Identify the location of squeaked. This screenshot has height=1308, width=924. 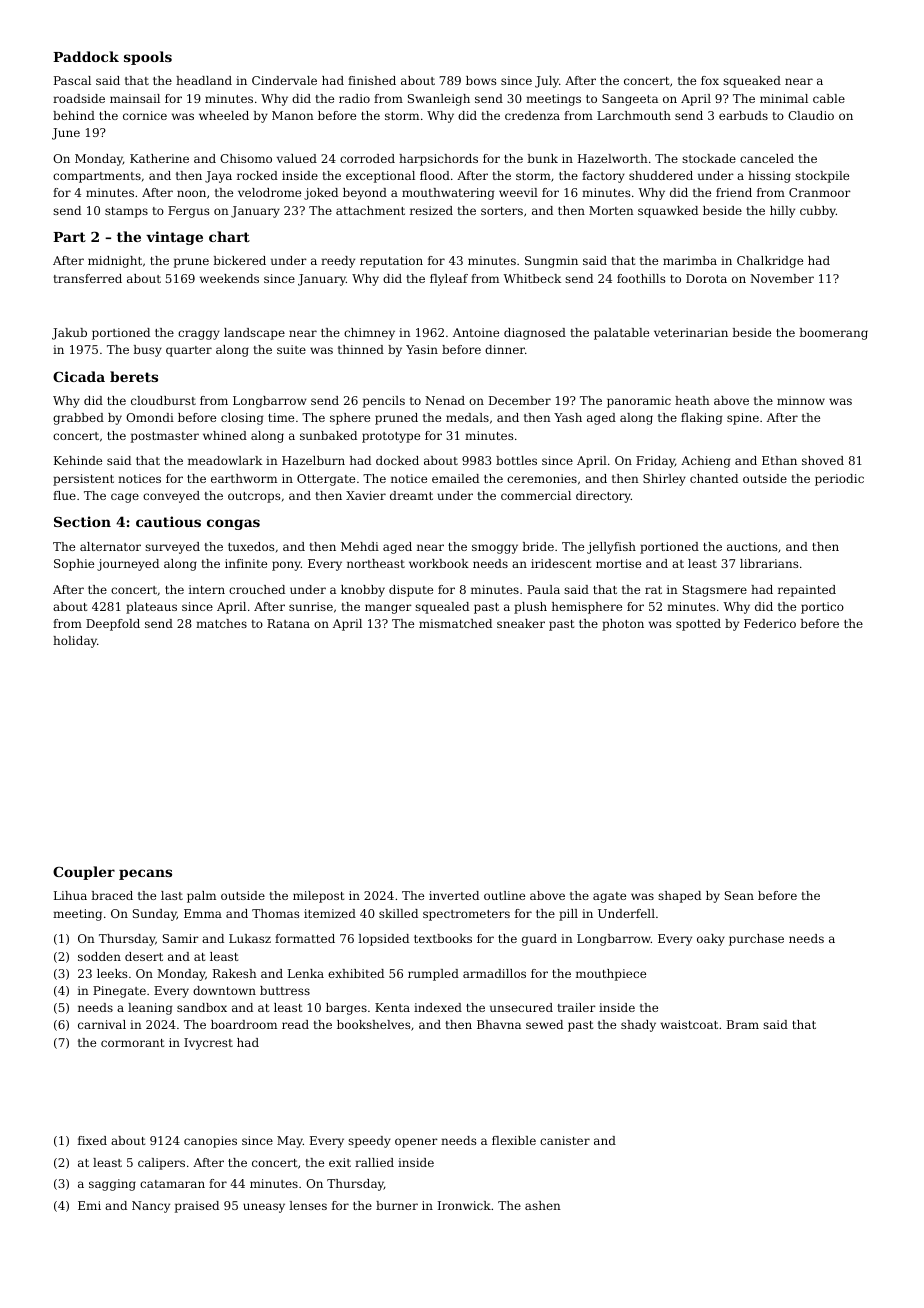
(752, 82).
